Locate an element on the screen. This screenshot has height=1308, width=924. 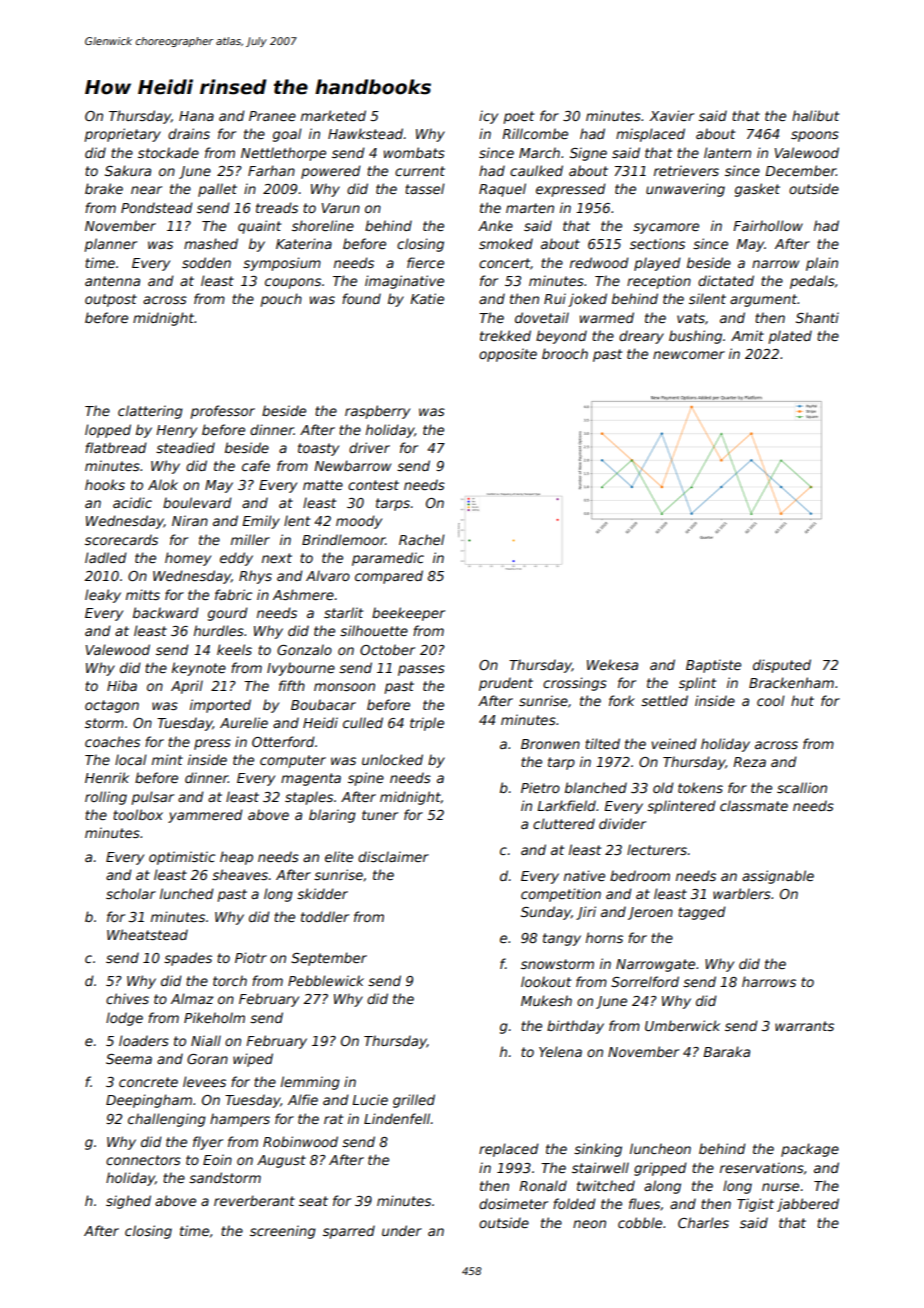
sighed is located at coordinates (128, 1202).
